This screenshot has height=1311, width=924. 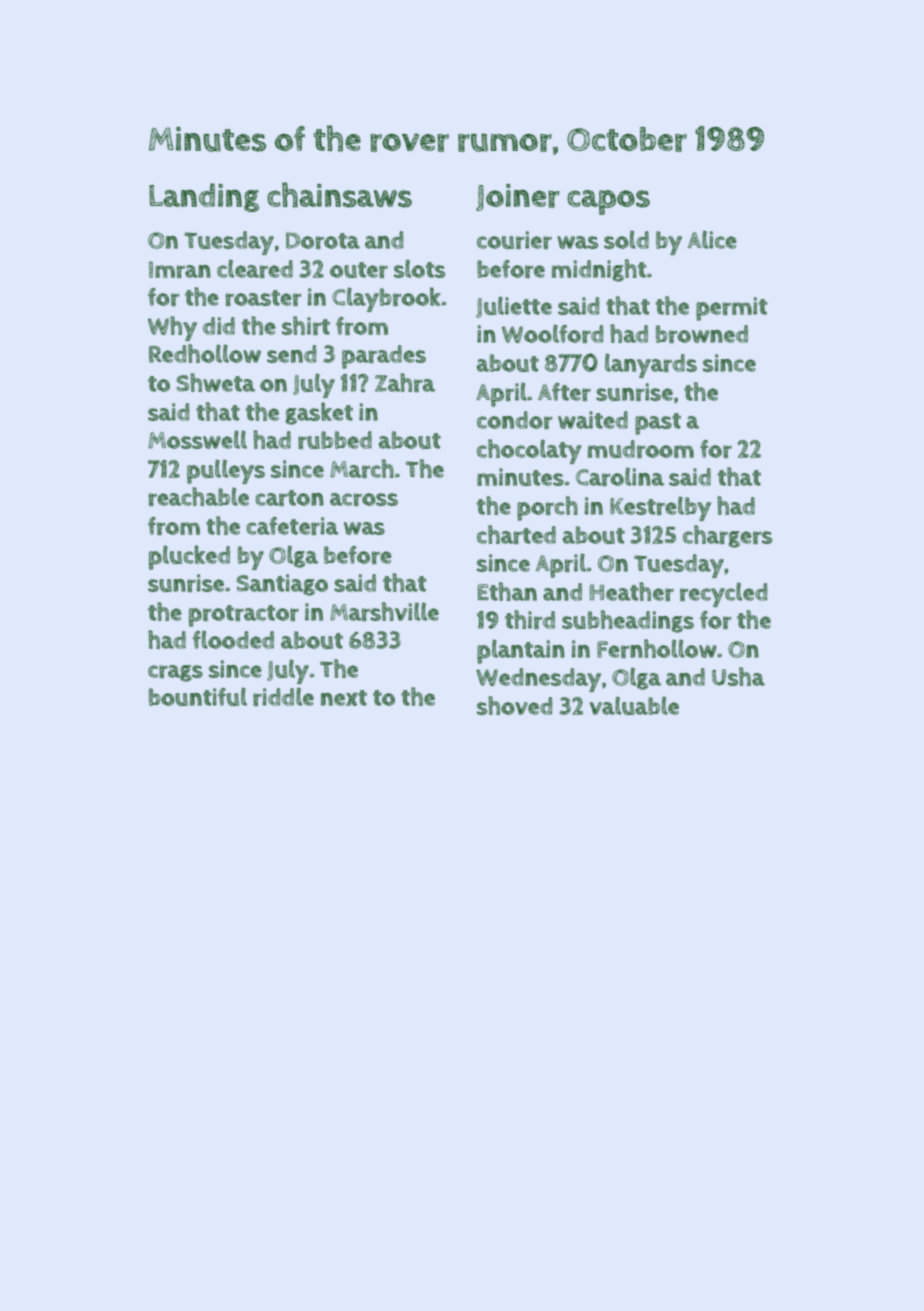 What do you see at coordinates (660, 508) in the screenshot?
I see `Kestrelby` at bounding box center [660, 508].
